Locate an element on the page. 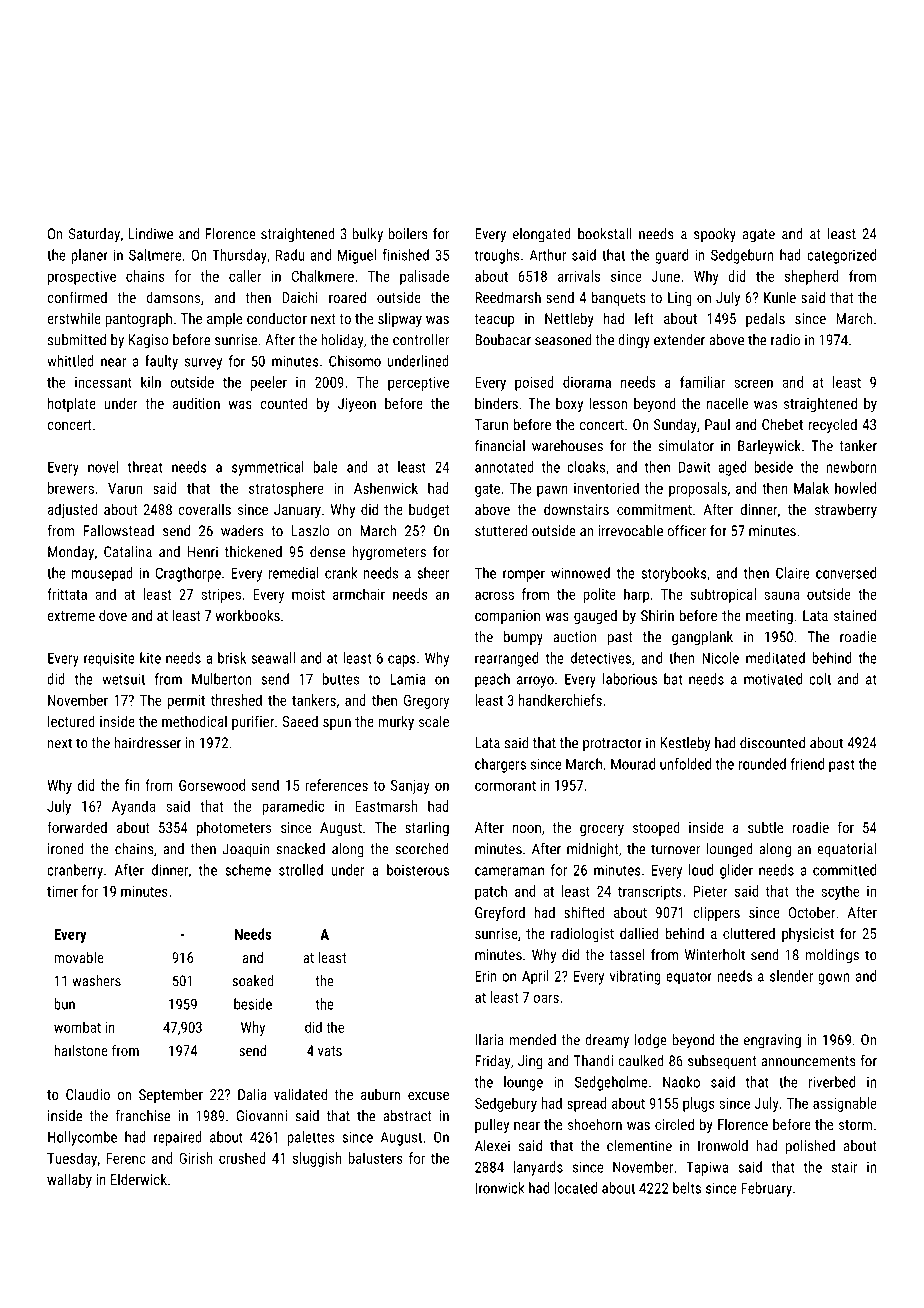 This document has height=1308, width=924. dove is located at coordinates (113, 615).
